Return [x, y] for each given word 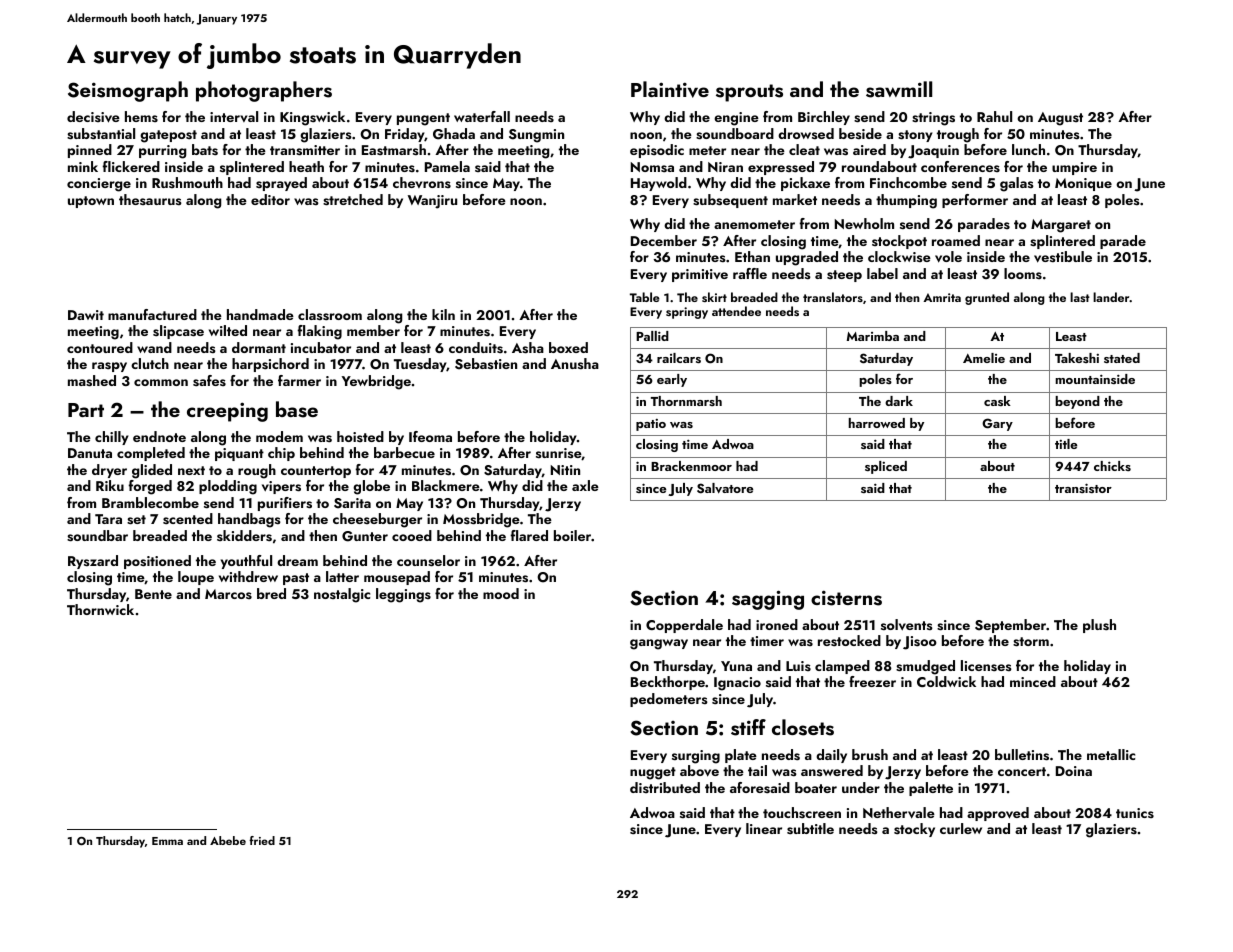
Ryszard [93, 562]
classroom [330, 315]
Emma [167, 841]
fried [262, 840]
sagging [768, 600]
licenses [986, 666]
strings [933, 119]
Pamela [447, 166]
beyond [1077, 402]
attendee [736, 311]
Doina [1074, 771]
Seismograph [128, 91]
